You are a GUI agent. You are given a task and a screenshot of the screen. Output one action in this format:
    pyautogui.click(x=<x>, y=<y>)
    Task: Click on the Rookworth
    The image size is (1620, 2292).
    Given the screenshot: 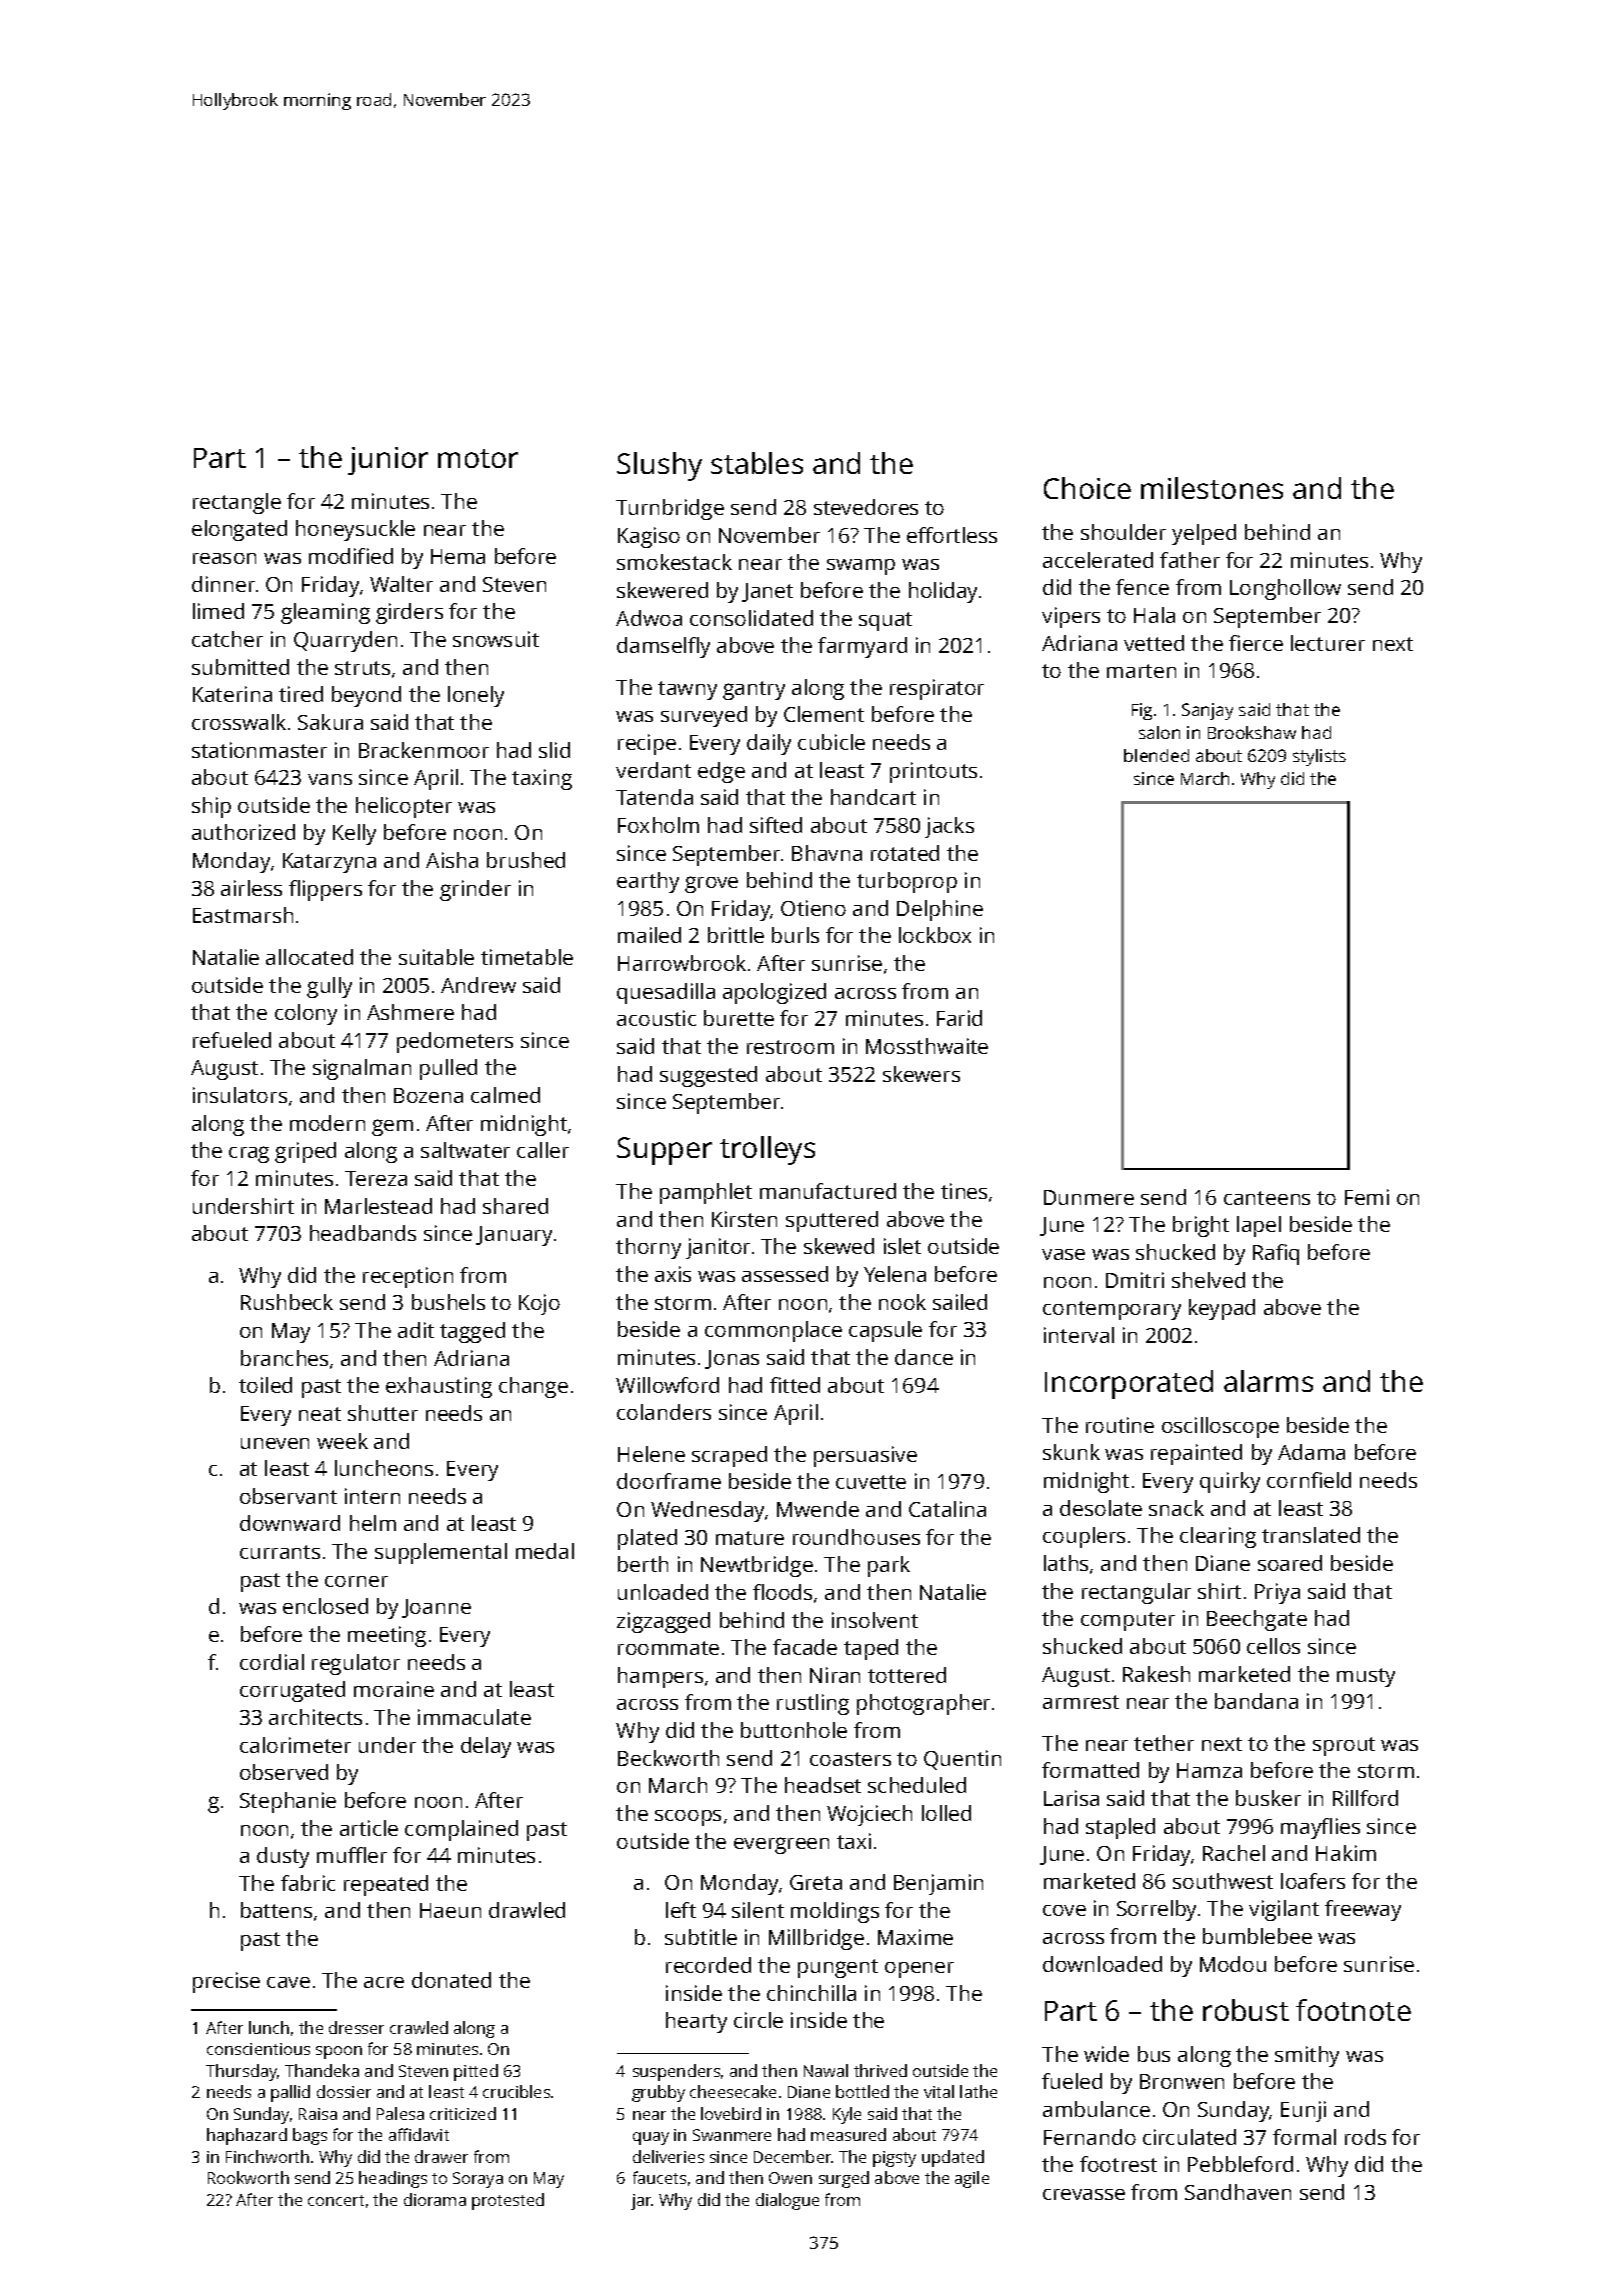 What is the action you would take?
    pyautogui.click(x=248, y=2177)
